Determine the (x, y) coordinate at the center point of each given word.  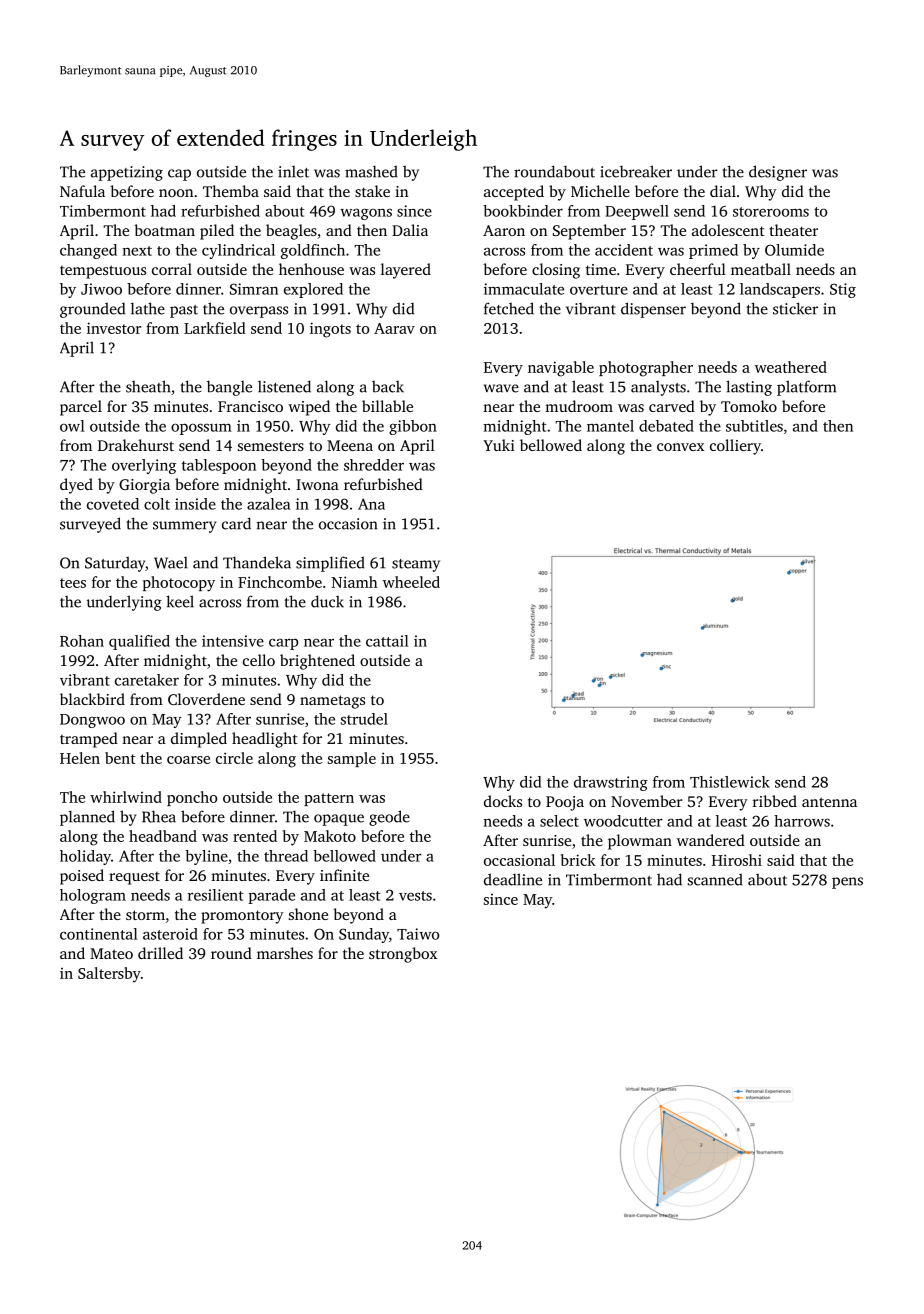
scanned (715, 879)
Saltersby (109, 975)
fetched (509, 308)
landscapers (780, 290)
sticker (795, 308)
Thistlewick (730, 782)
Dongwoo (92, 721)
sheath (148, 386)
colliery (735, 447)
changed (88, 251)
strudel (364, 719)
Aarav (394, 328)
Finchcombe (280, 582)
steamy (416, 565)
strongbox (403, 955)
